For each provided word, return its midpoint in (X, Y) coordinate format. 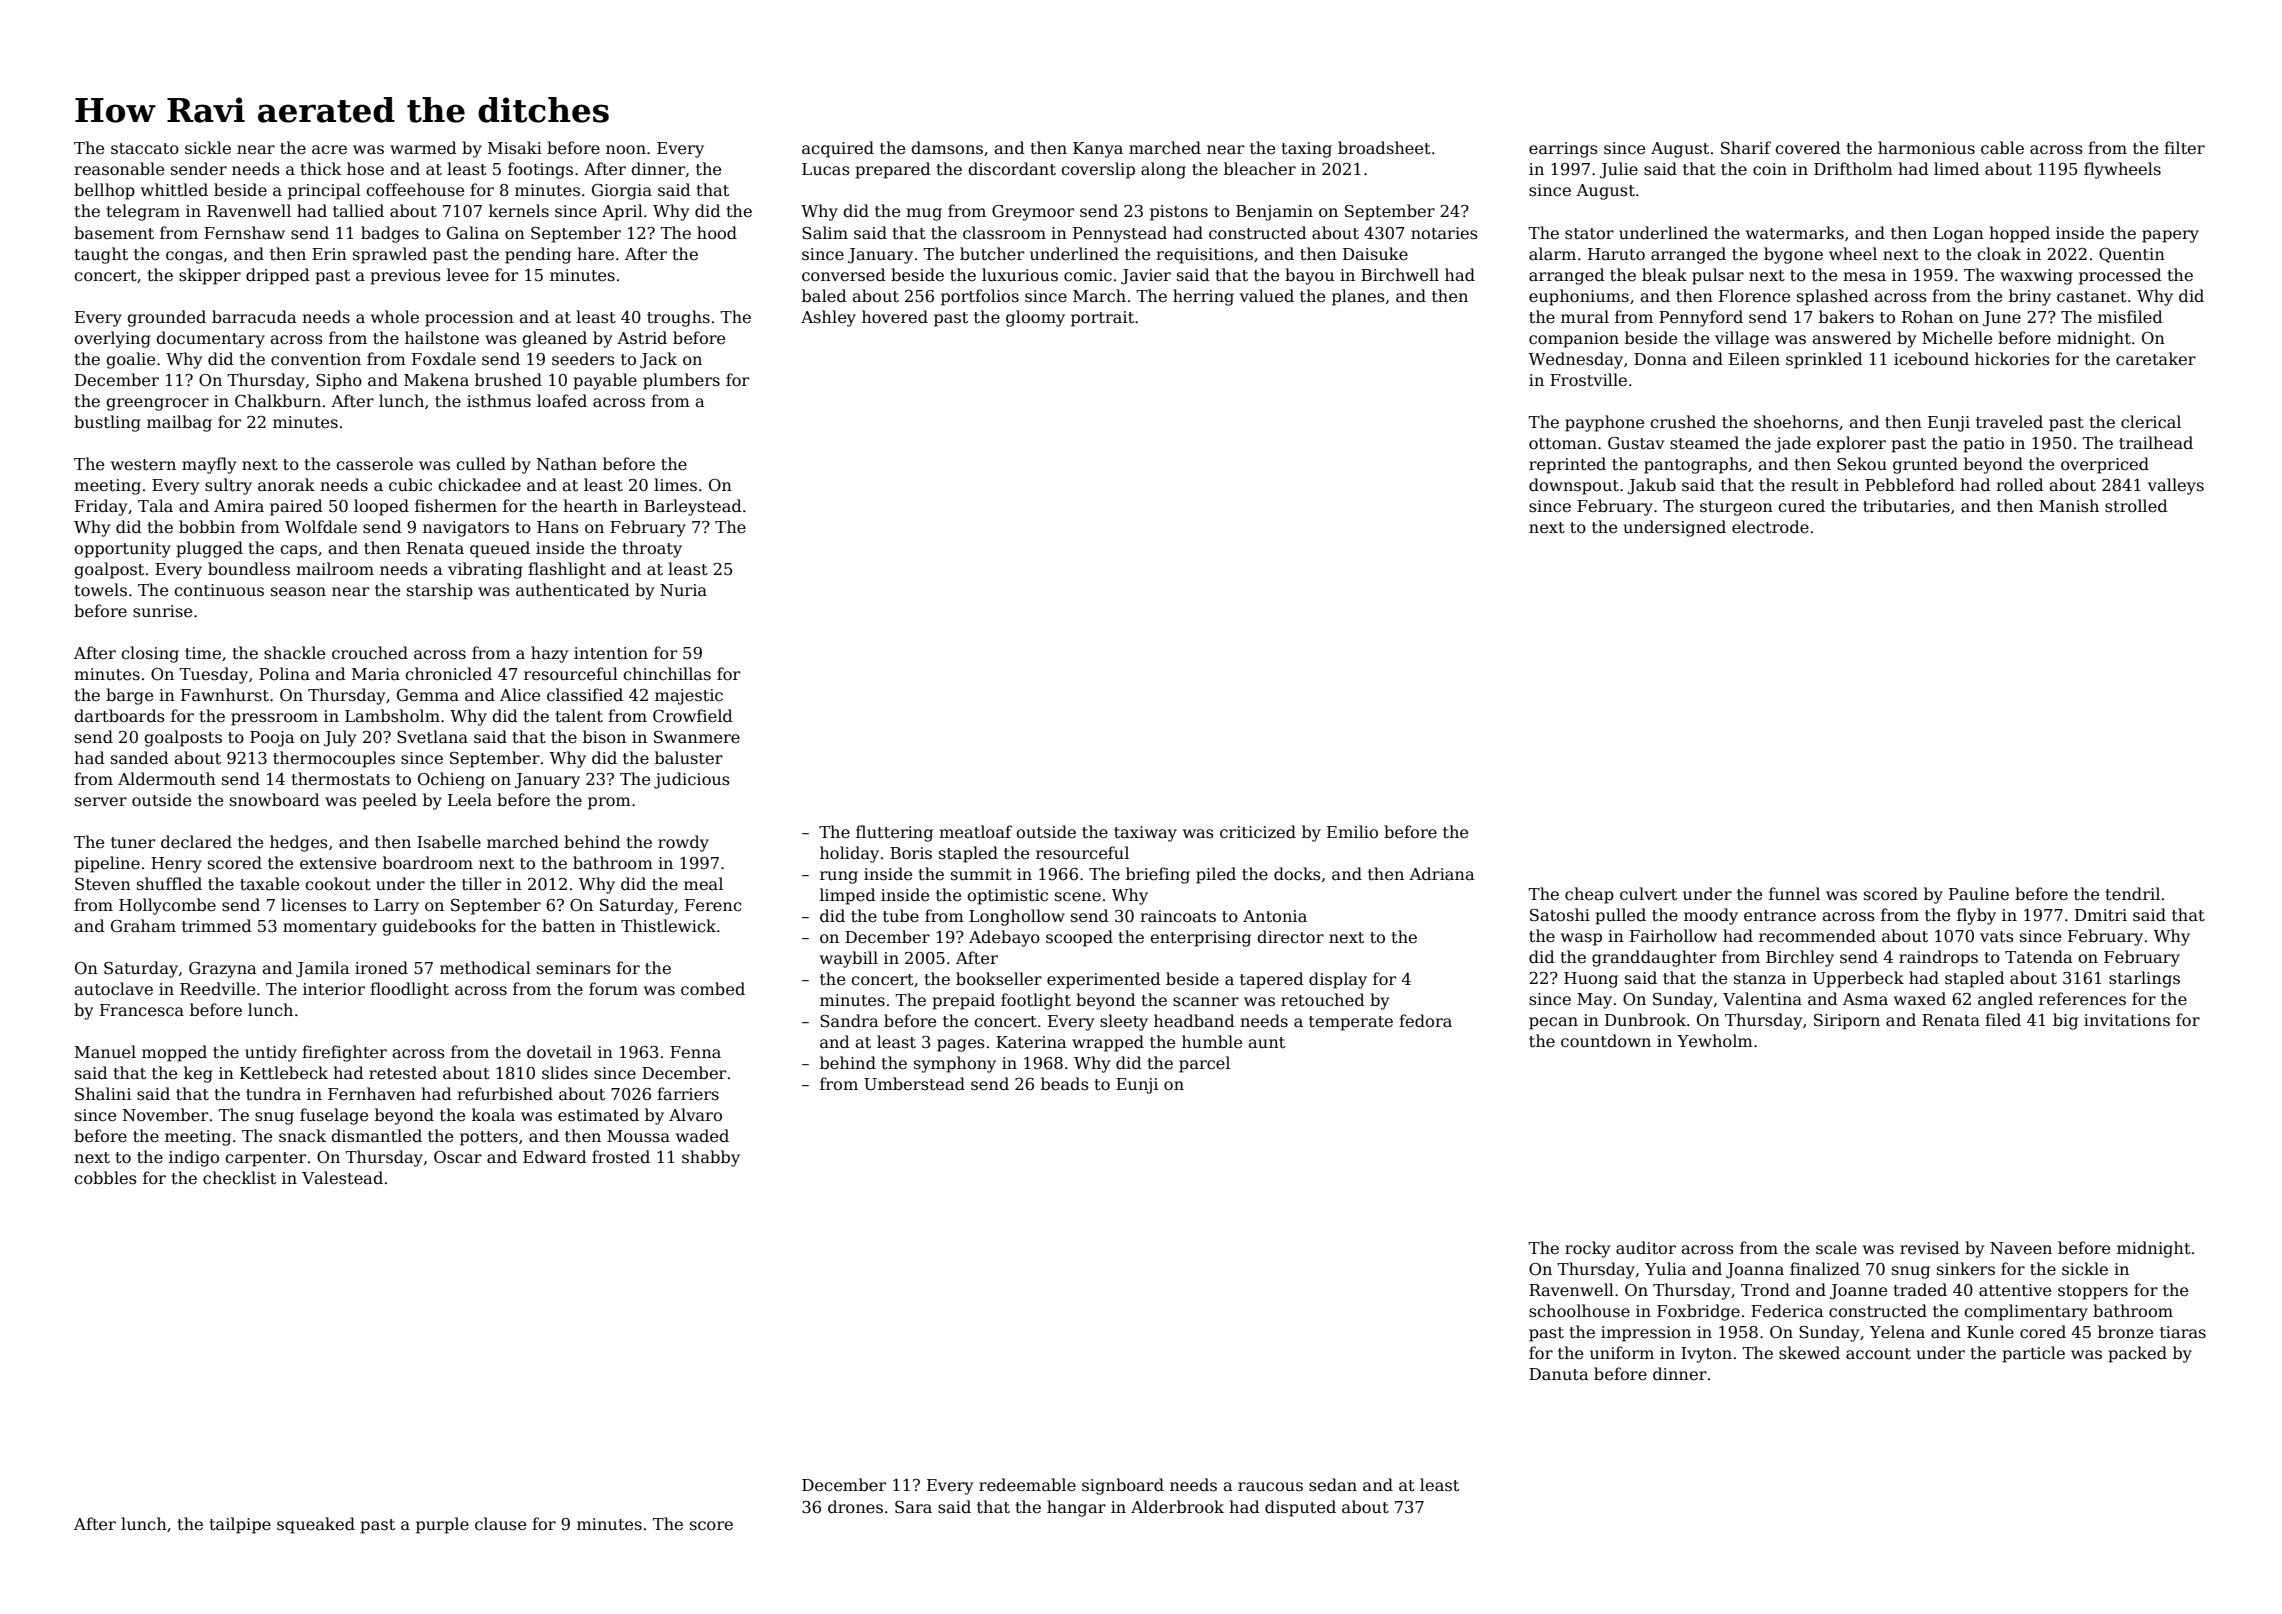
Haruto (1616, 254)
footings (540, 170)
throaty (652, 549)
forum (613, 988)
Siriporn (1847, 1022)
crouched (370, 652)
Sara (913, 1507)
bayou (1309, 276)
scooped (1079, 938)
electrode (1770, 527)
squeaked (316, 1525)
